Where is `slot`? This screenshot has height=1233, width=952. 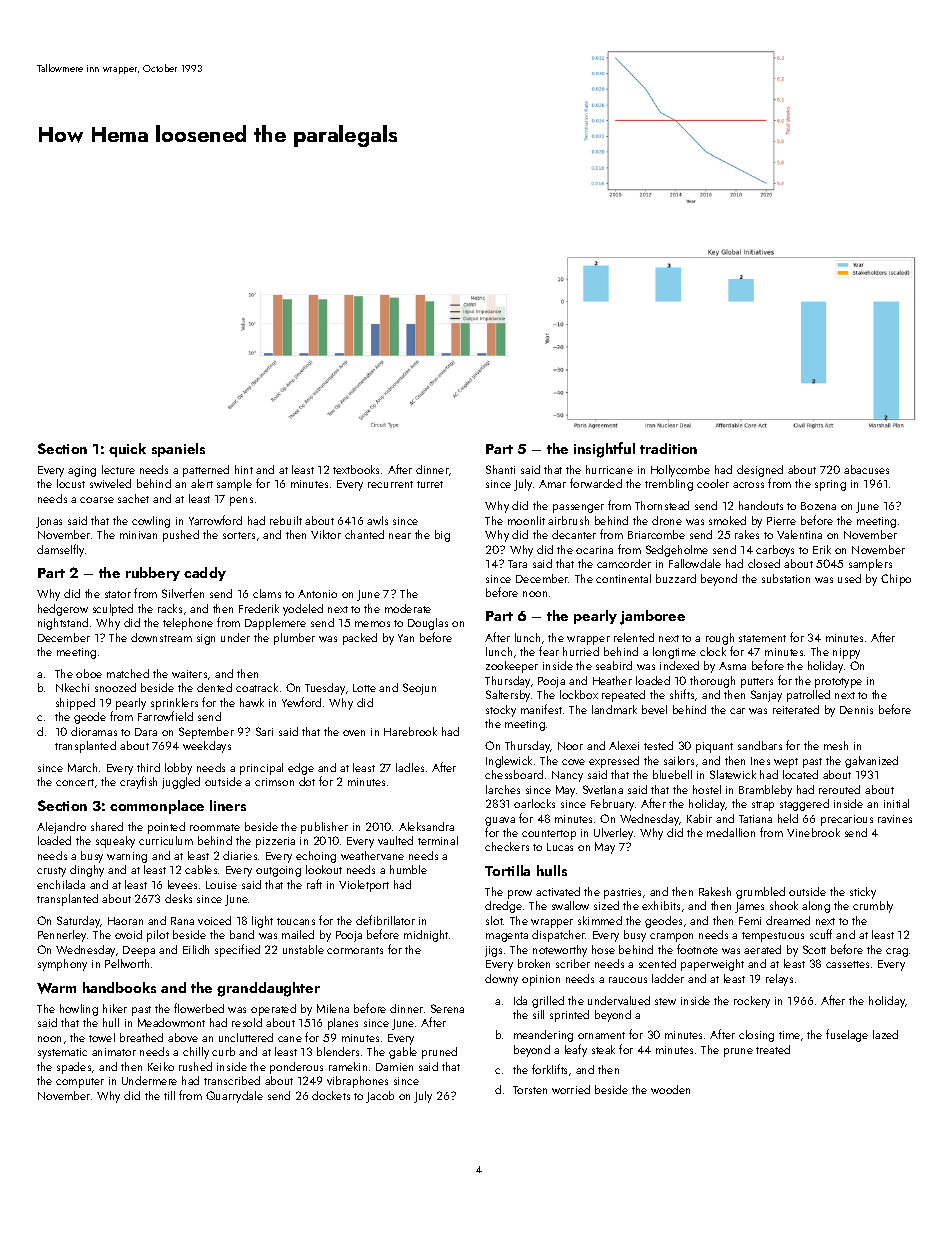
slot is located at coordinates (494, 920).
